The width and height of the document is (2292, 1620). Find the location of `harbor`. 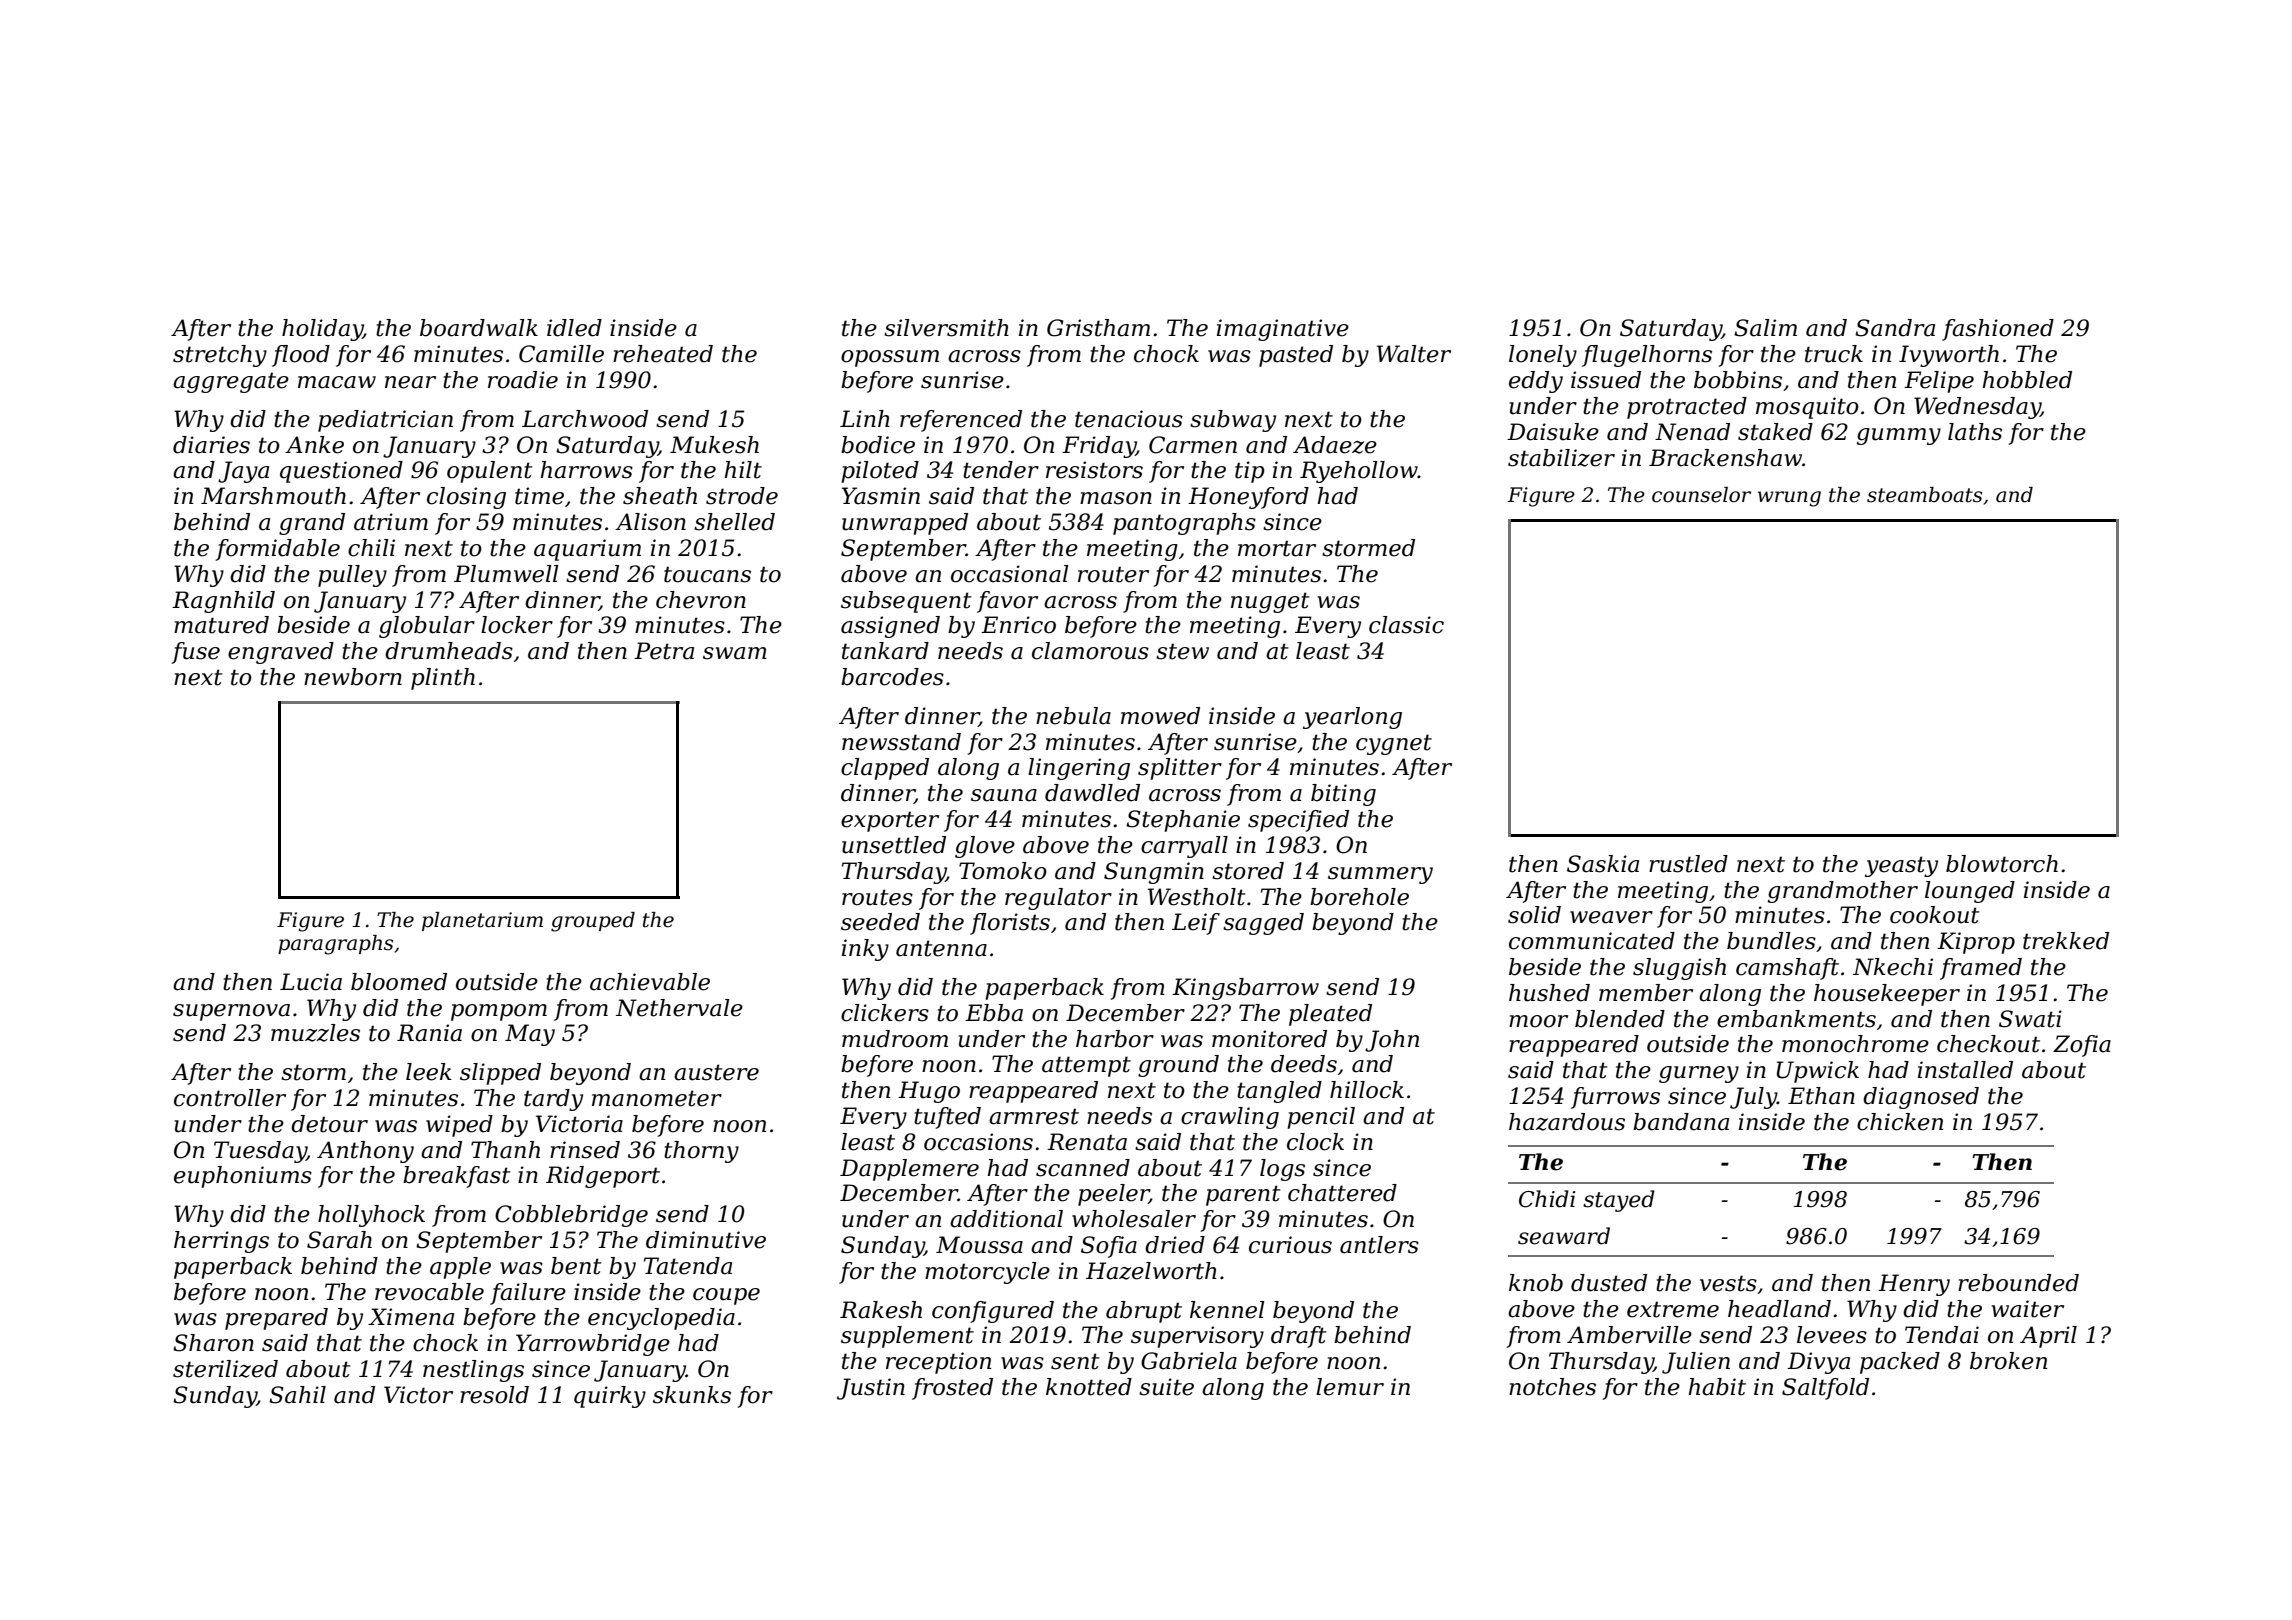

harbor is located at coordinates (1115, 1039).
